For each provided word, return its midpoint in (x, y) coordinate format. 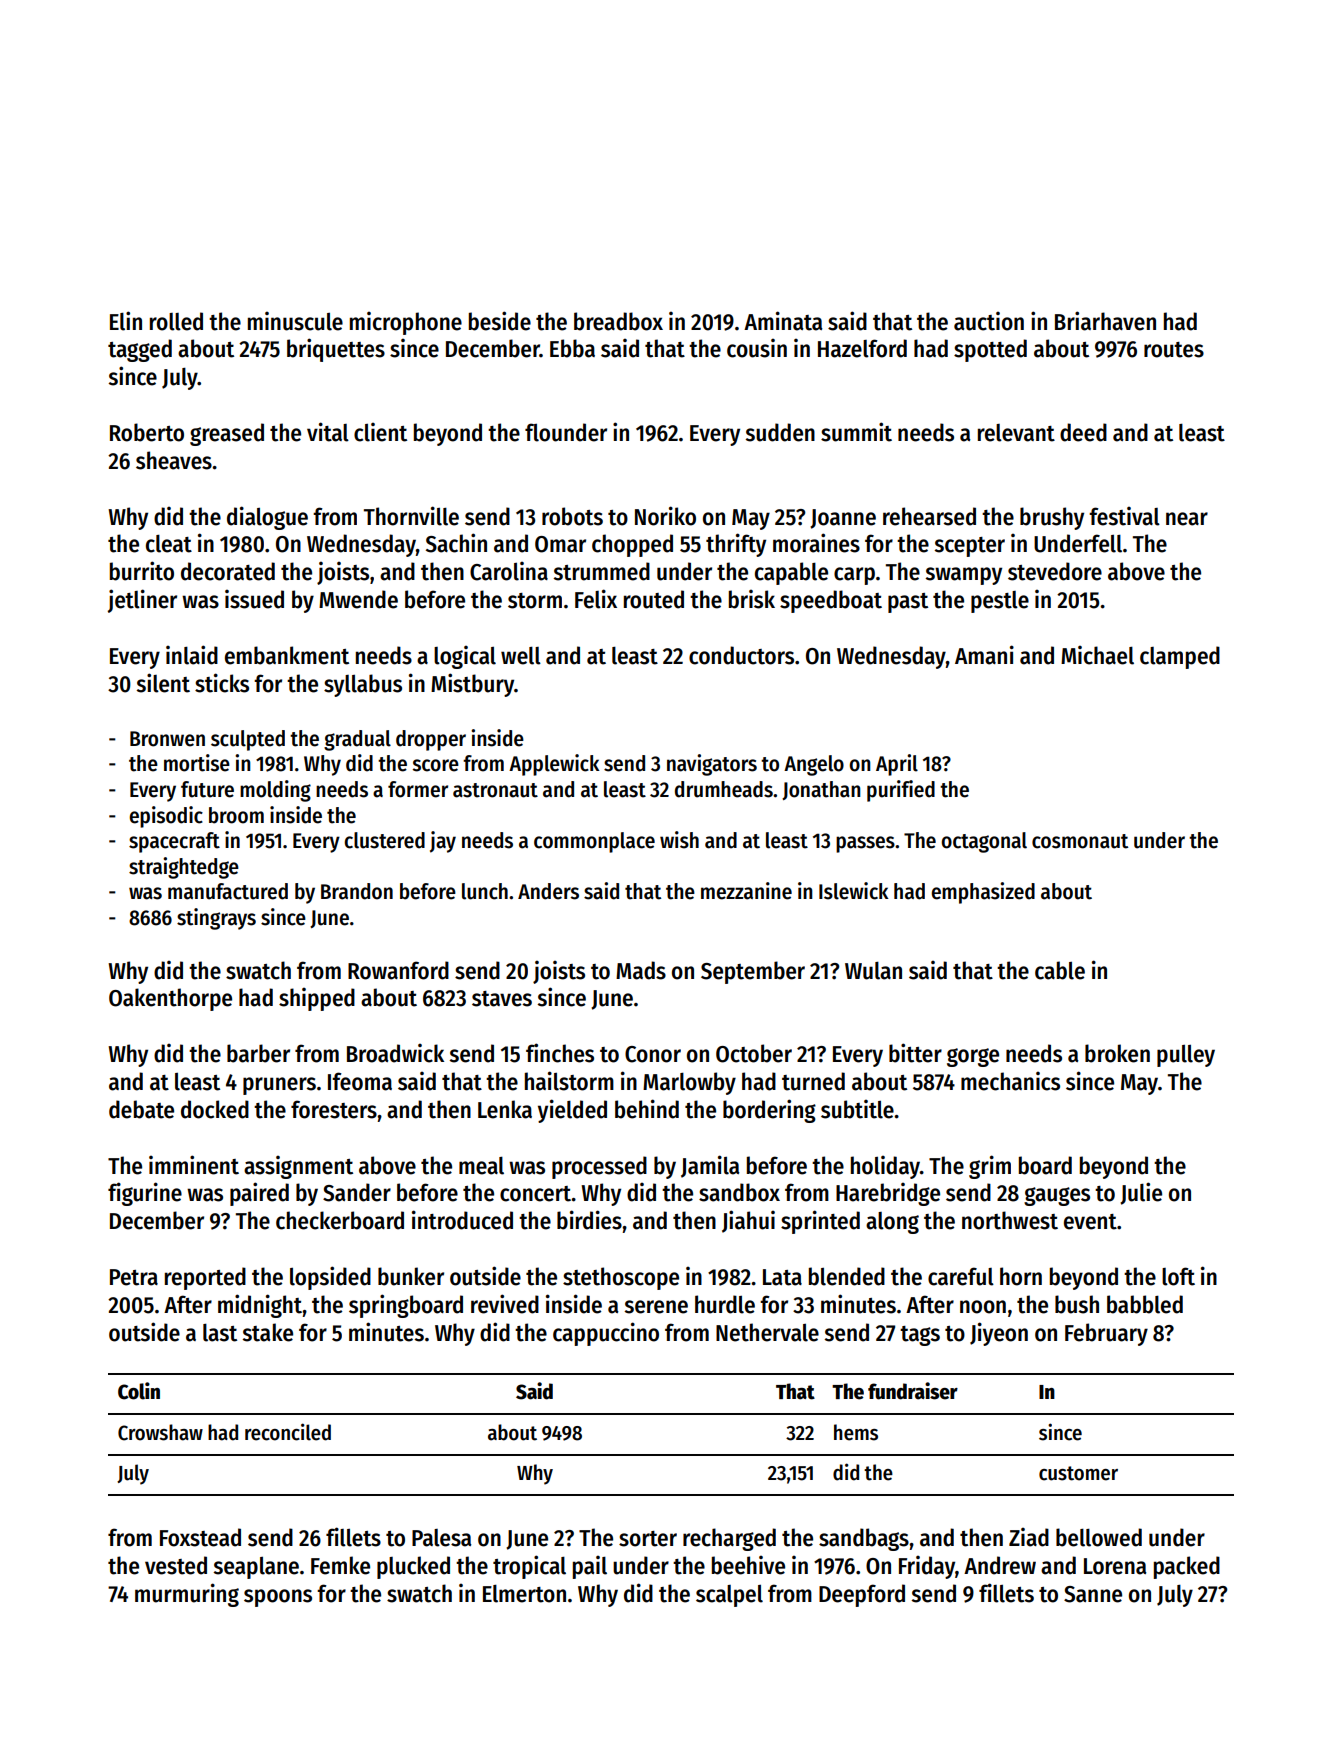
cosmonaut (1080, 841)
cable (1060, 970)
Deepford (862, 1595)
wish (679, 840)
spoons (278, 1598)
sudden (780, 432)
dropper (431, 740)
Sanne (1093, 1594)
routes (1174, 350)
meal (481, 1166)
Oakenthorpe (170, 999)
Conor (653, 1054)
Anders (548, 891)
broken (1117, 1053)
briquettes (336, 350)
